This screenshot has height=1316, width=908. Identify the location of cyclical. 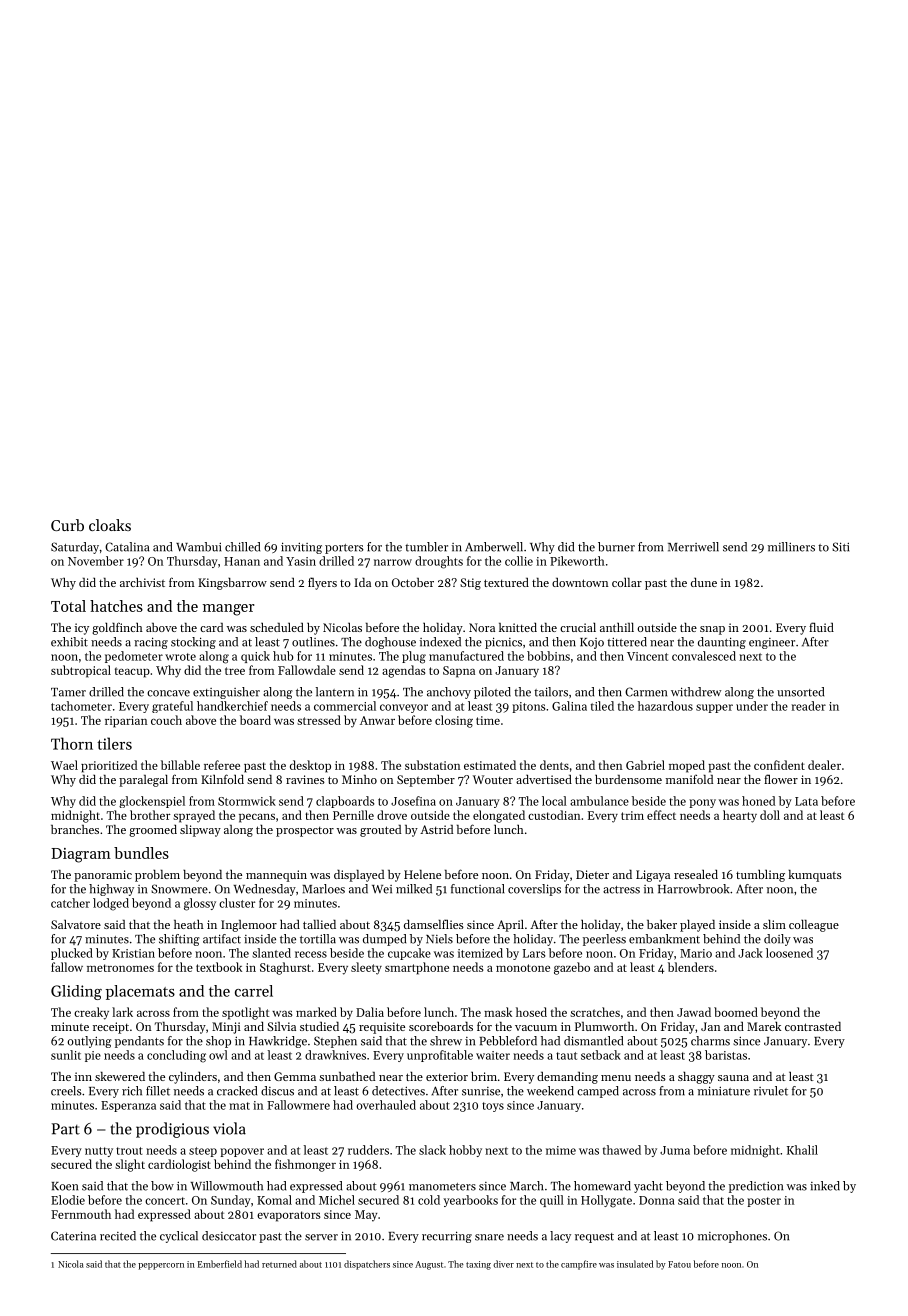
(179, 1237).
